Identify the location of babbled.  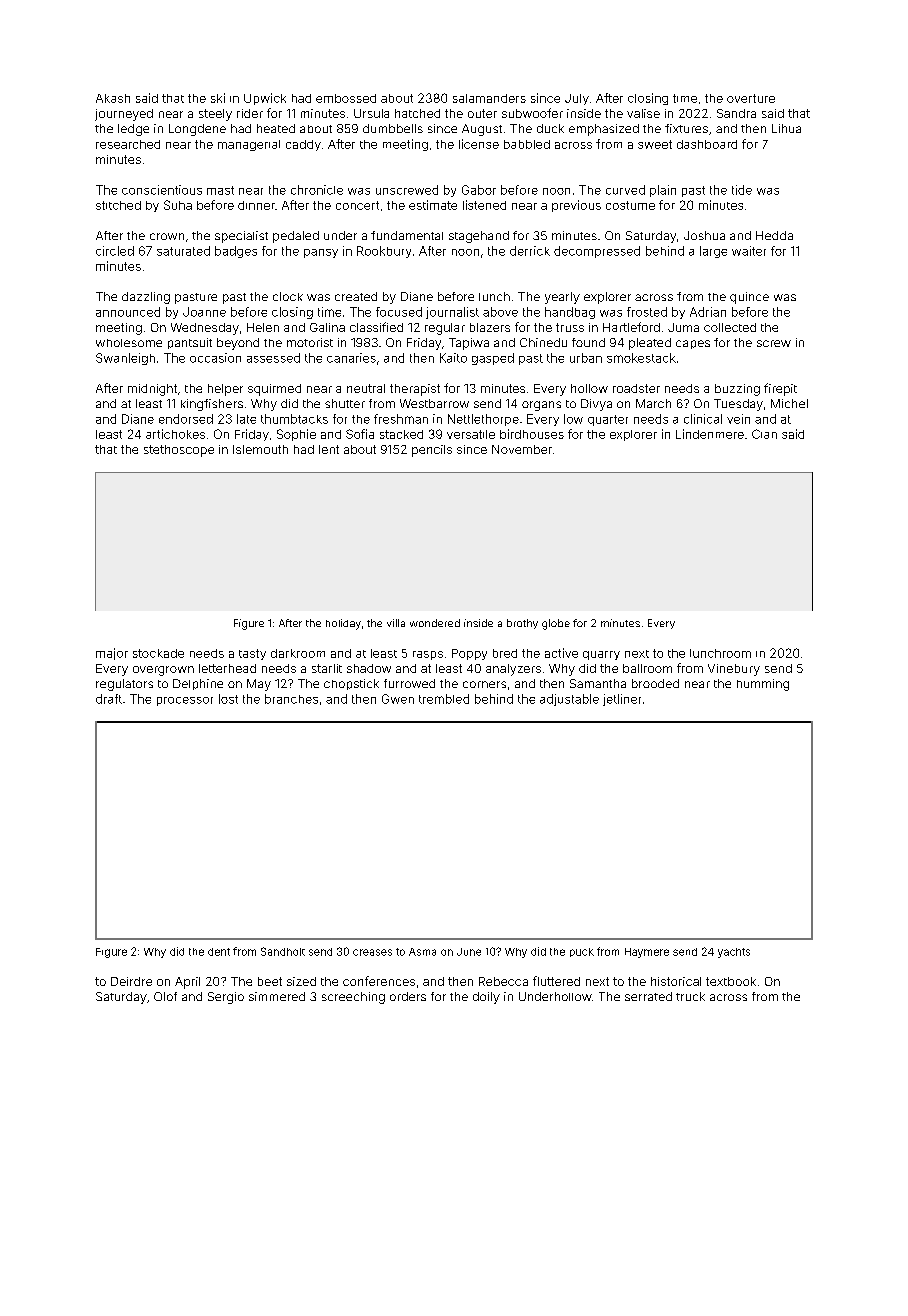
(527, 144).
